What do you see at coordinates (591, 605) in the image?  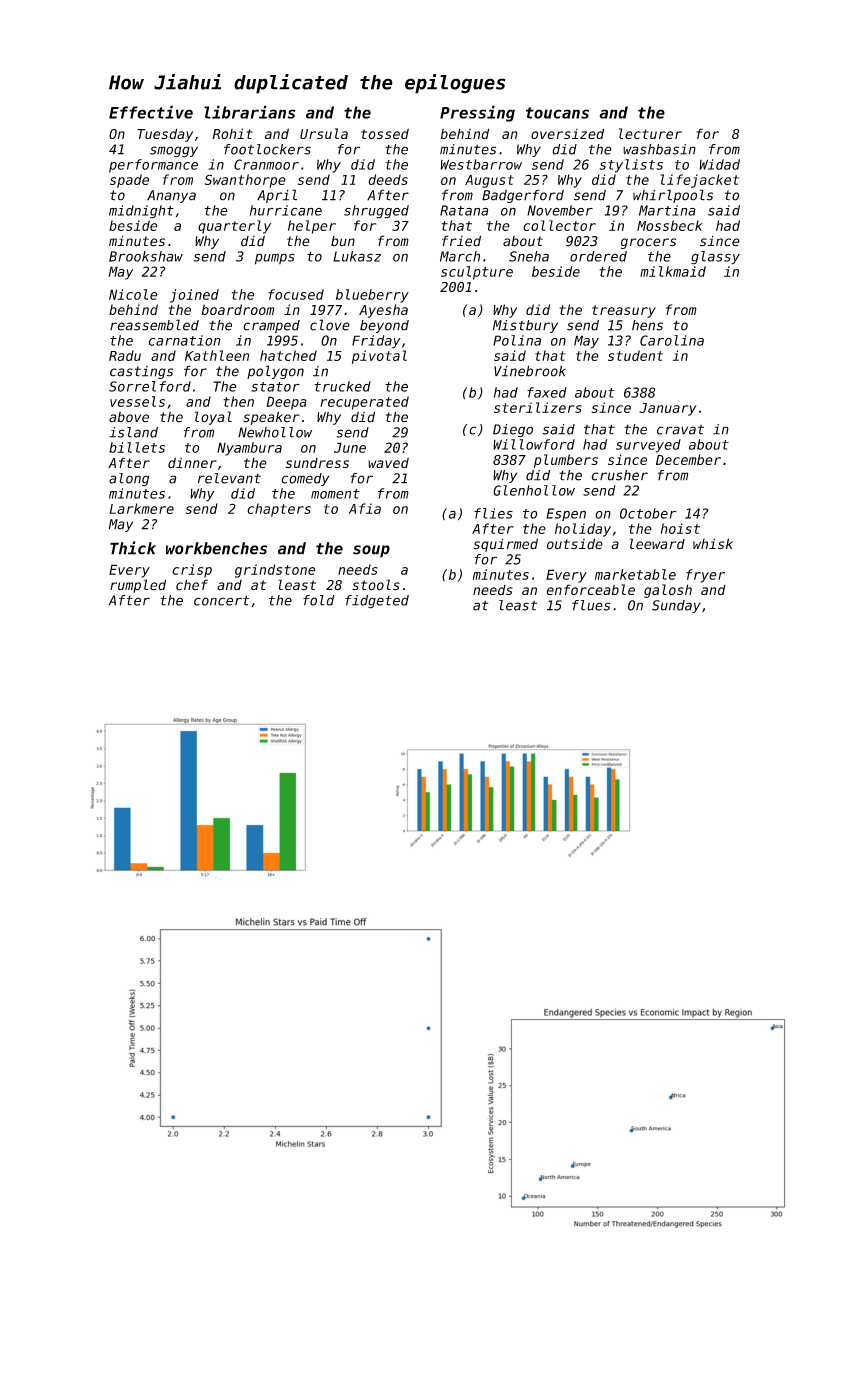 I see `flues` at bounding box center [591, 605].
